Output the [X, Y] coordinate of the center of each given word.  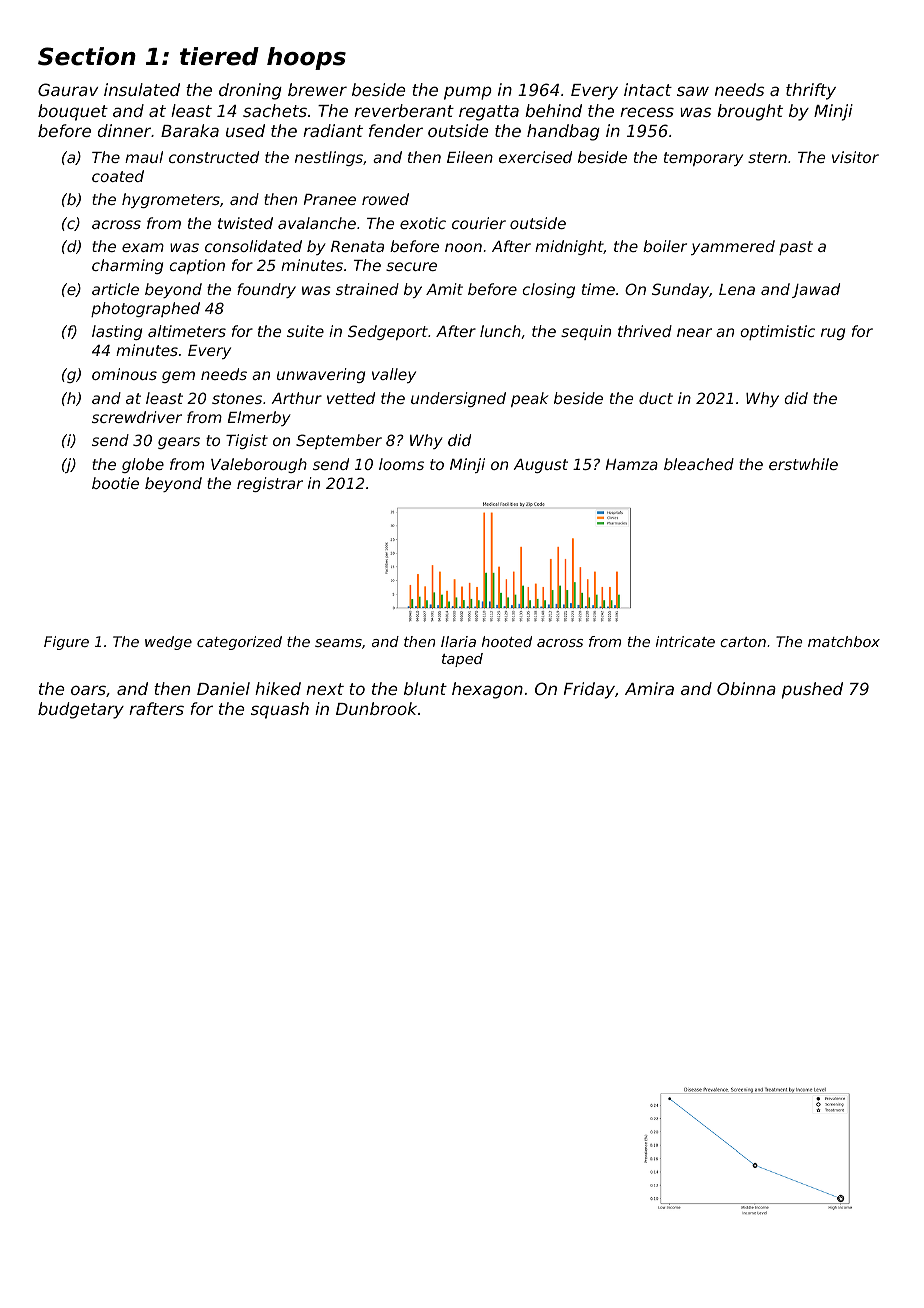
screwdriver [137, 417]
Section [87, 56]
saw [693, 91]
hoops [306, 58]
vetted [351, 398]
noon [463, 247]
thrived [645, 331]
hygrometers [171, 200]
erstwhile [803, 464]
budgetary [81, 710]
